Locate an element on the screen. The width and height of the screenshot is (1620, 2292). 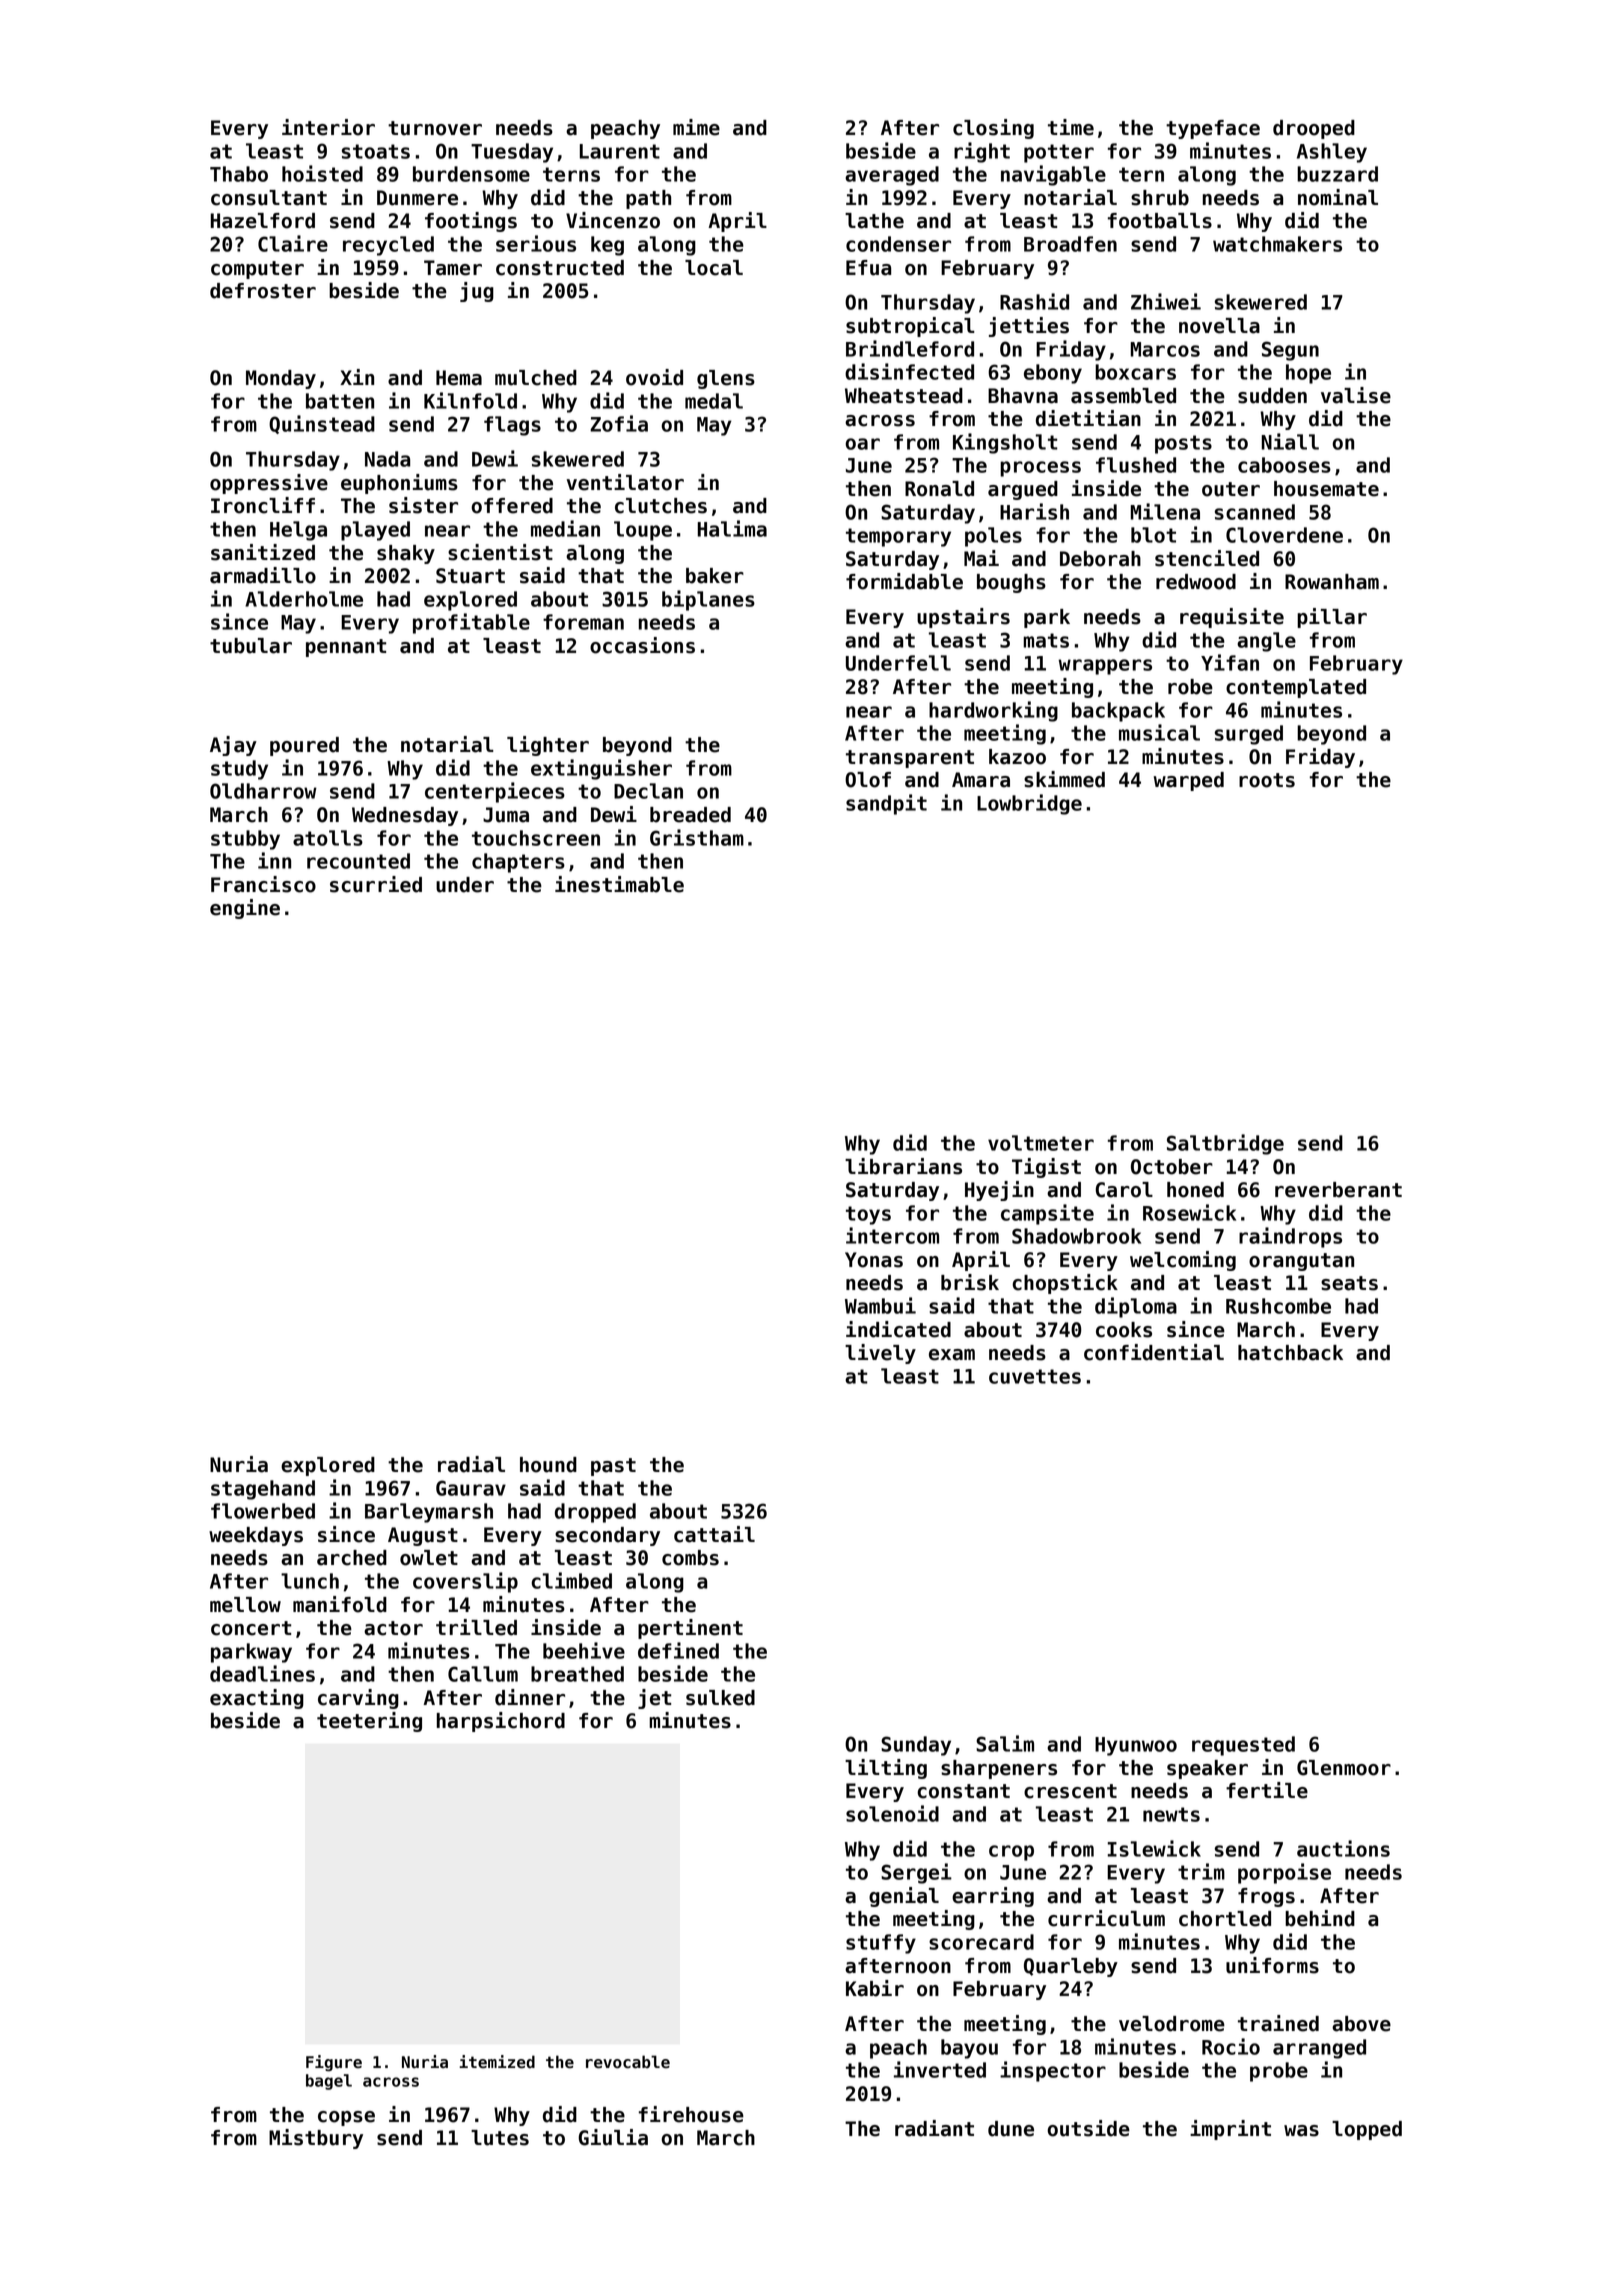
lively is located at coordinates (880, 1354).
